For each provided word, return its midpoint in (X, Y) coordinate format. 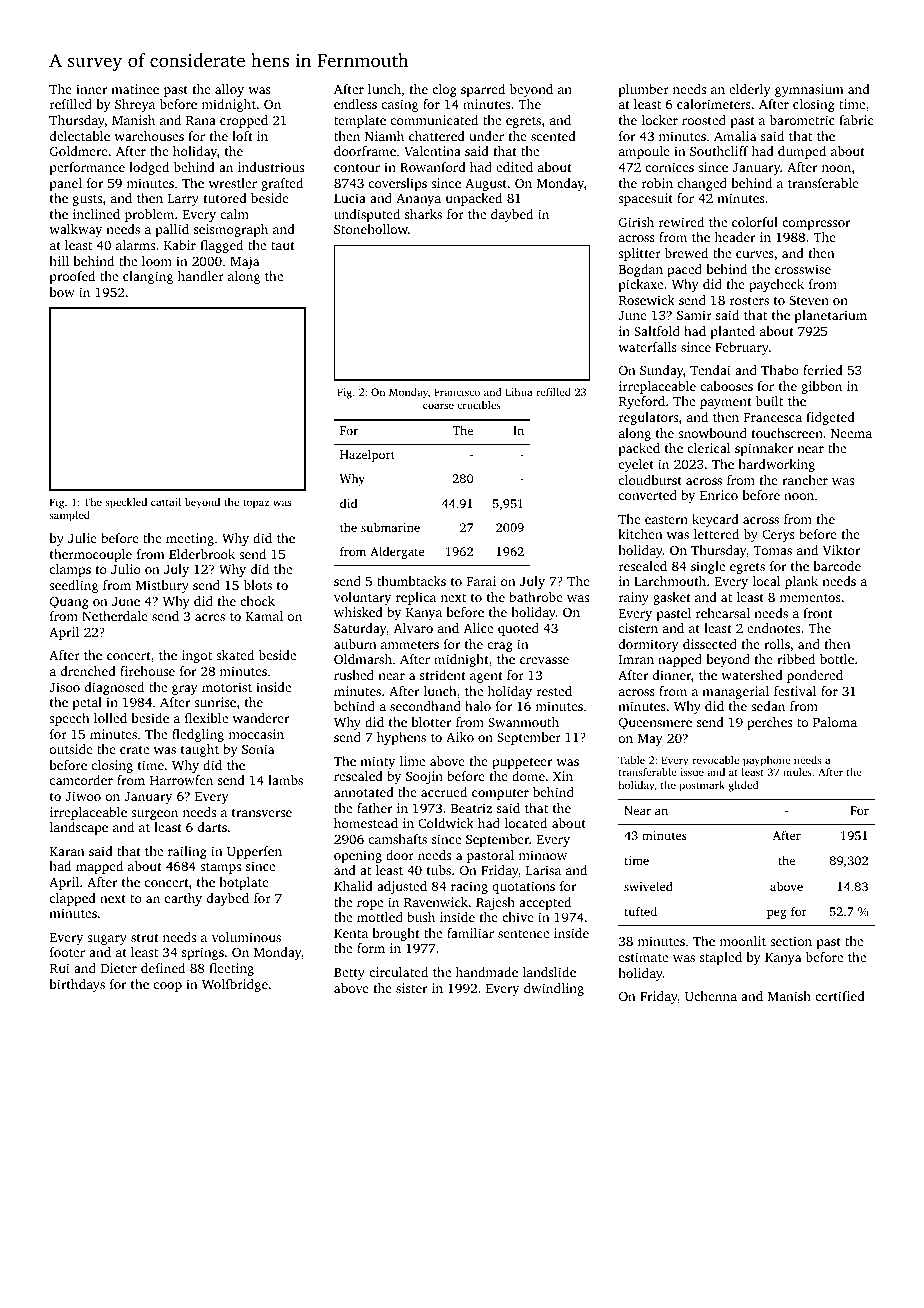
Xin (563, 776)
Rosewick (647, 300)
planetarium (830, 316)
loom (157, 261)
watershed (752, 675)
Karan (67, 851)
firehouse (147, 671)
